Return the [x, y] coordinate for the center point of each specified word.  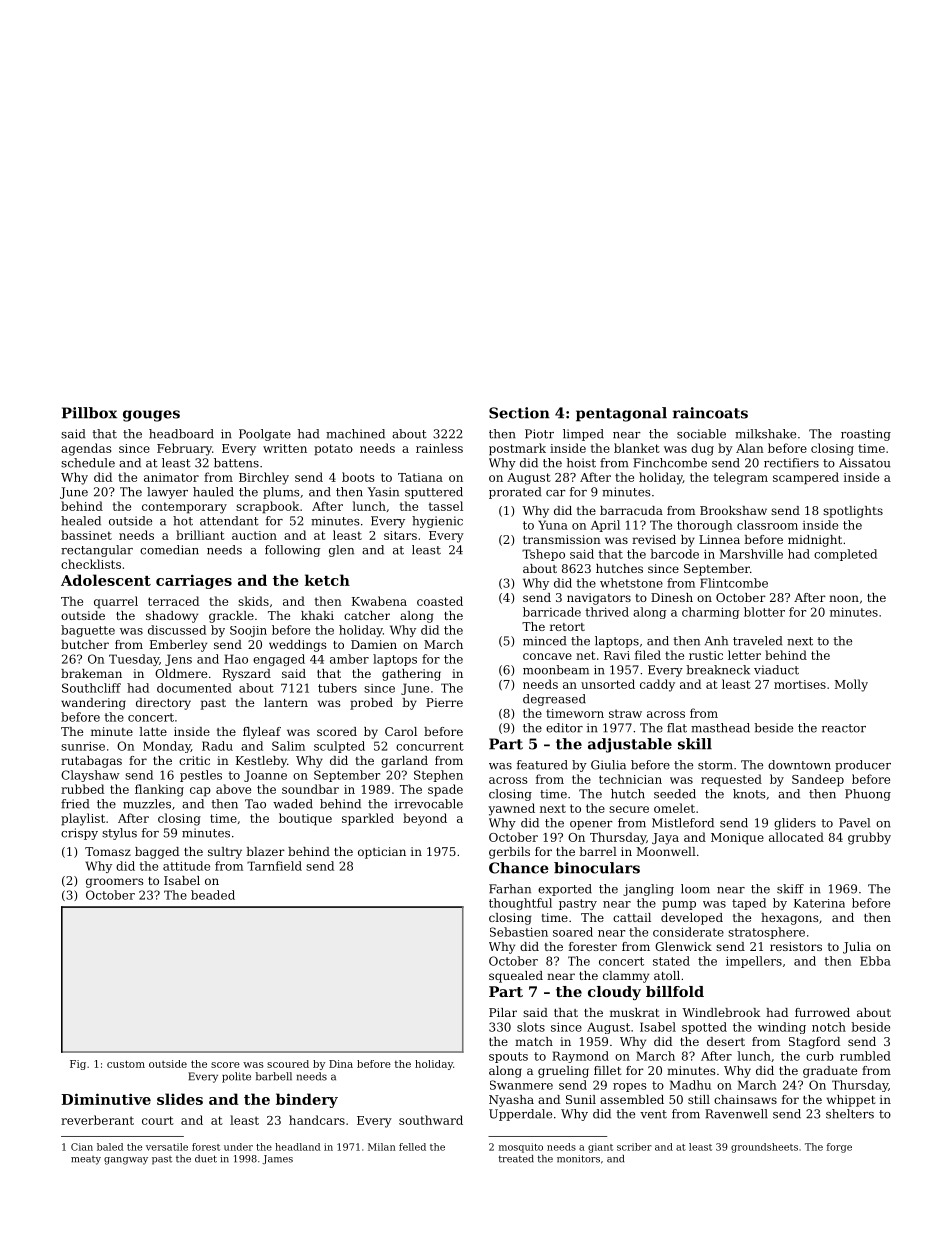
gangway [126, 1161]
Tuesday [134, 660]
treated [516, 1159]
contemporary [184, 508]
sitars [400, 535]
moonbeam [556, 670]
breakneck [718, 670]
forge [839, 1148]
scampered [806, 478]
